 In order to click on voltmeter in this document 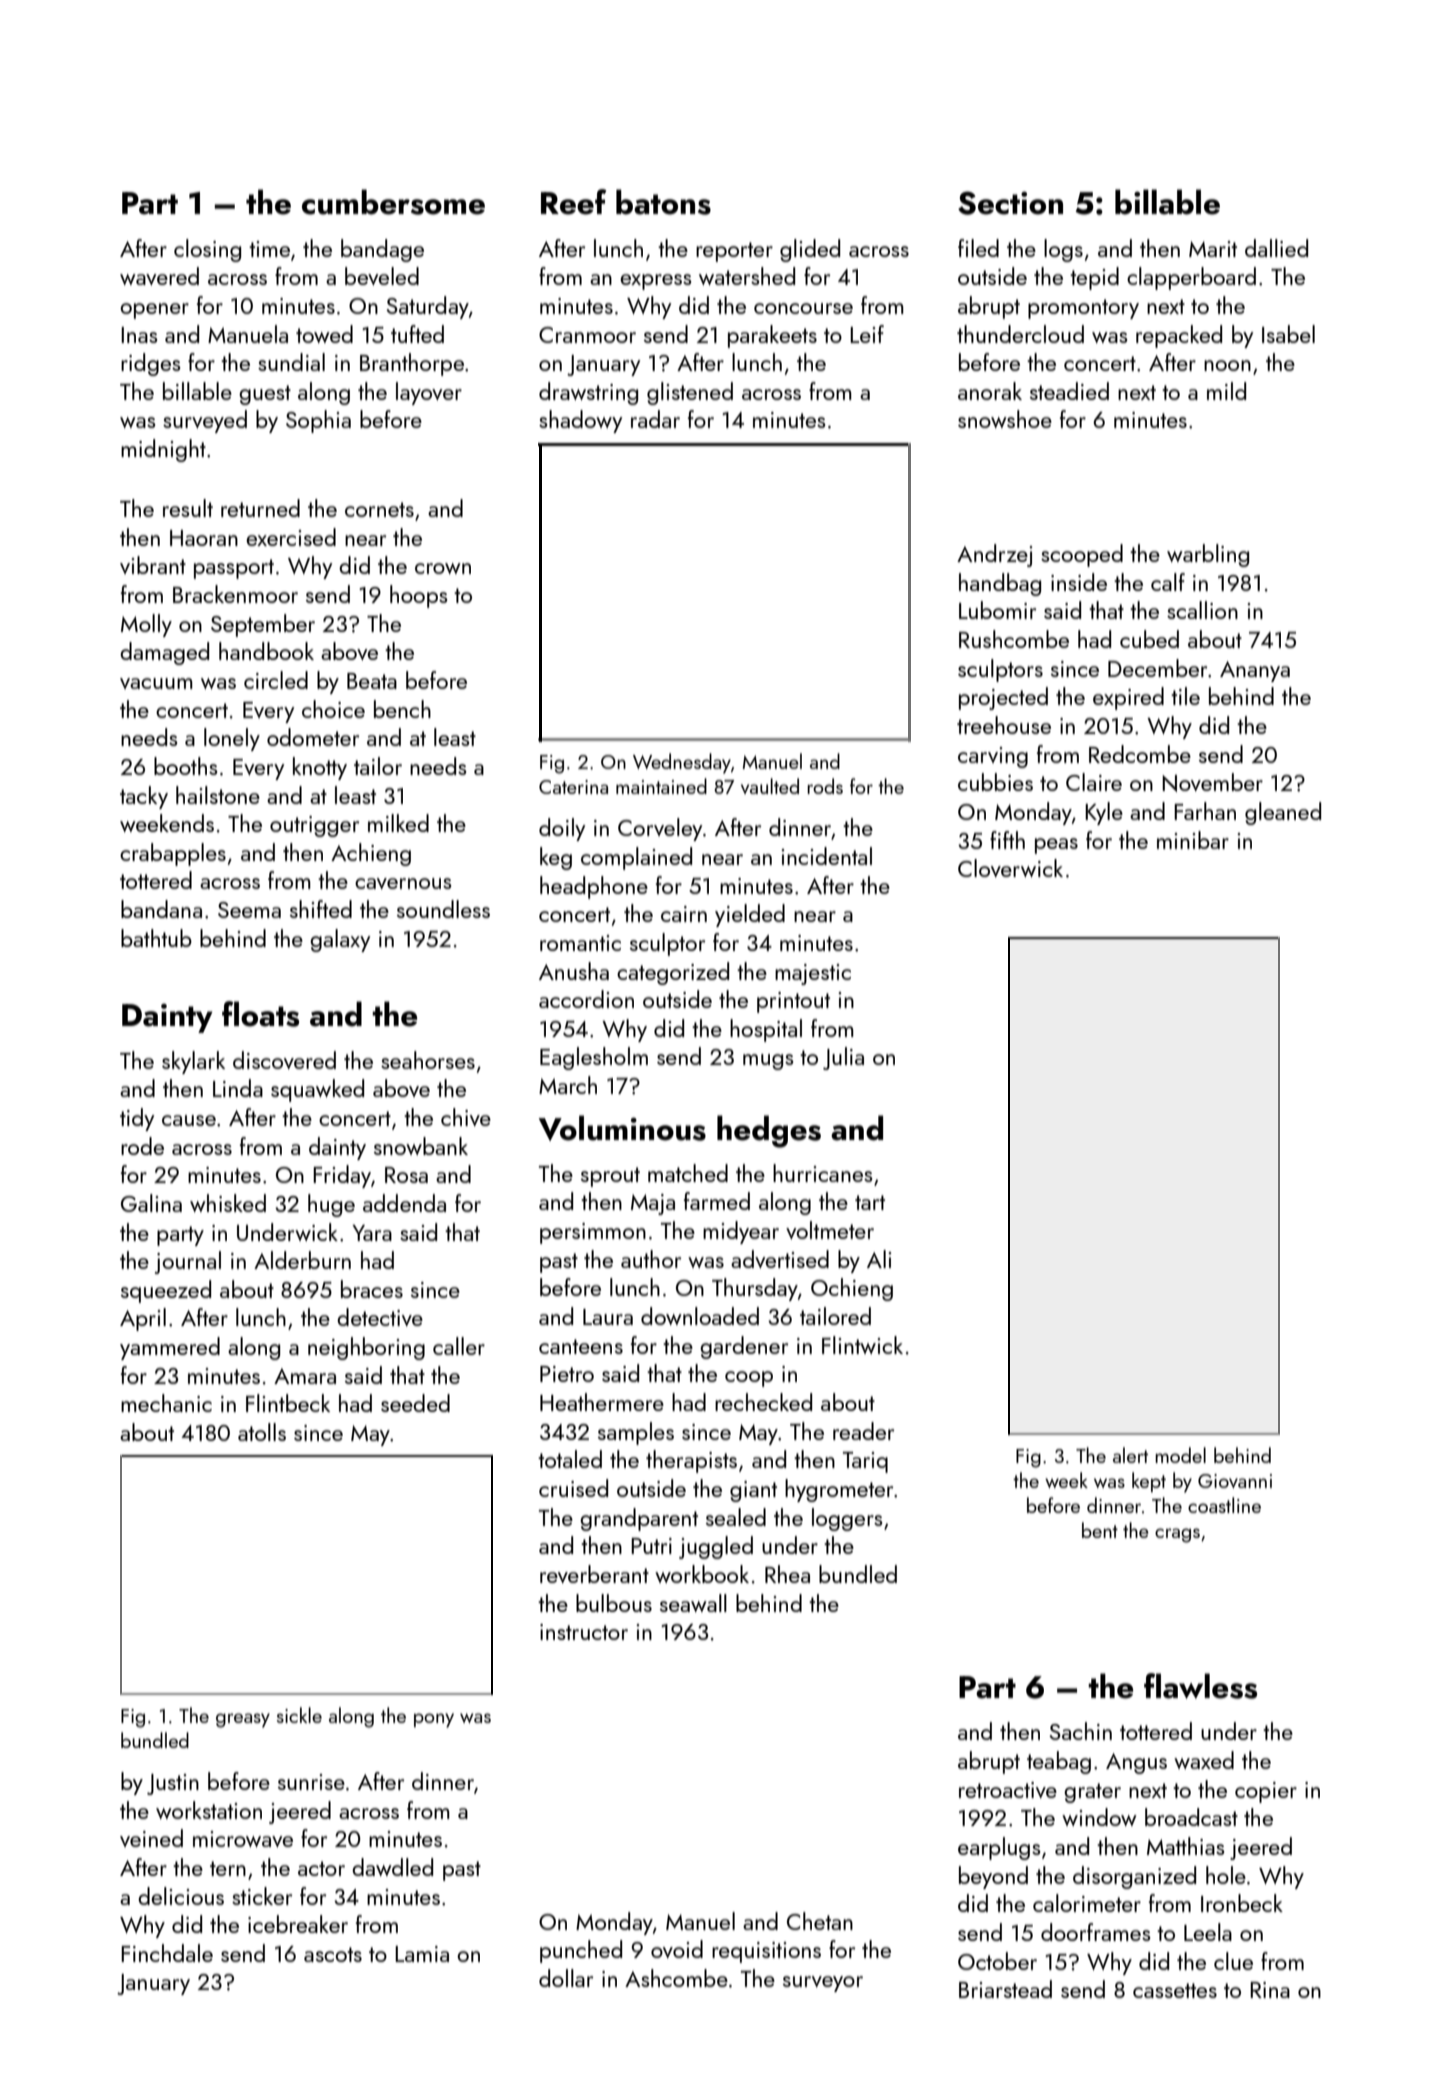, I will do `click(830, 1230)`.
